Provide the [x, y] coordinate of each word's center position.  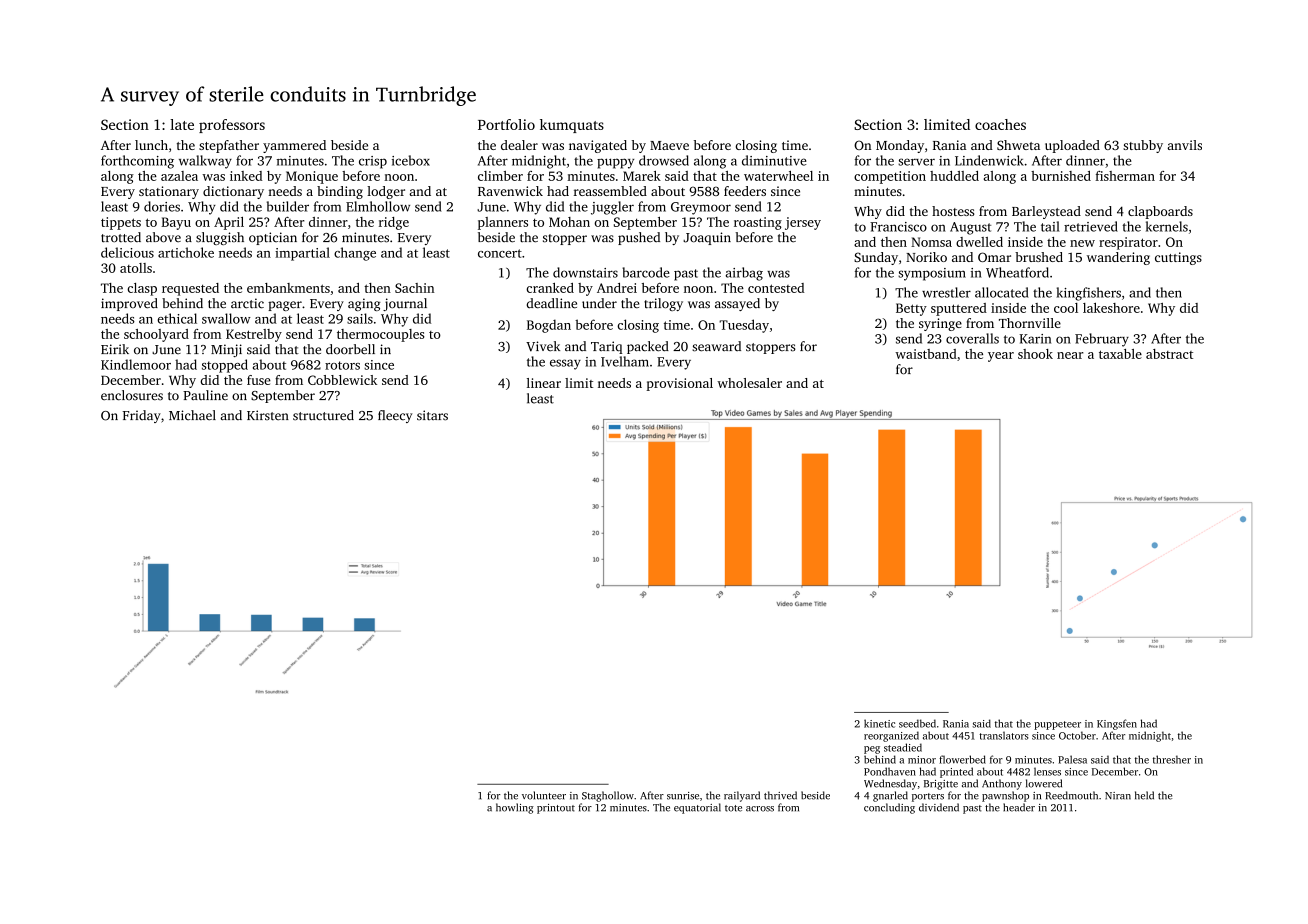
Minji [226, 350]
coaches [1000, 124]
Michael [192, 415]
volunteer [544, 795]
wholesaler [749, 383]
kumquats [572, 126]
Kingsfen [1117, 724]
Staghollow [608, 796]
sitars [432, 415]
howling [515, 808]
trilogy [663, 304]
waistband [926, 354]
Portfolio [506, 124]
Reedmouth [1071, 795]
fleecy [395, 416]
